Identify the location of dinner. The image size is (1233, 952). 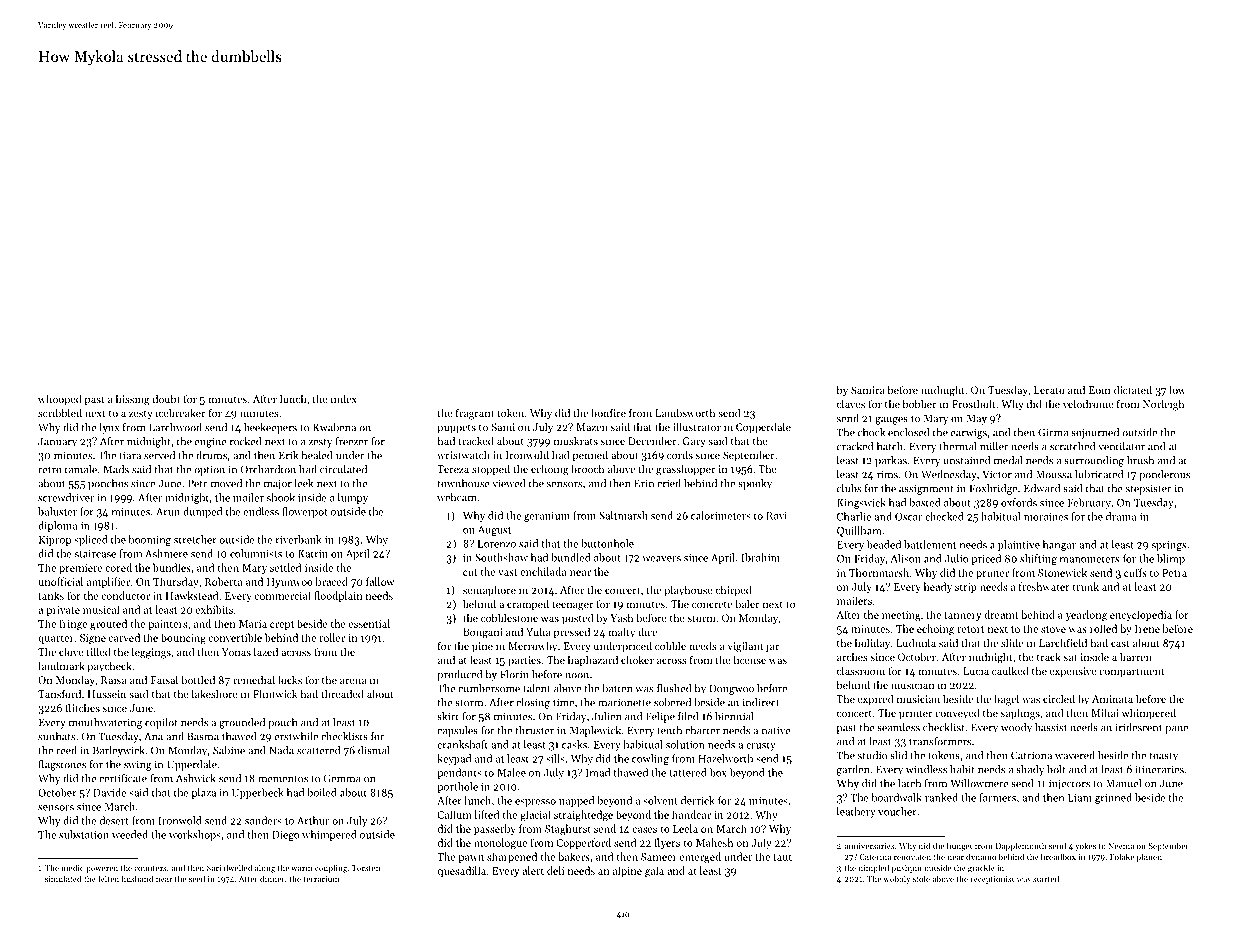
(272, 878).
